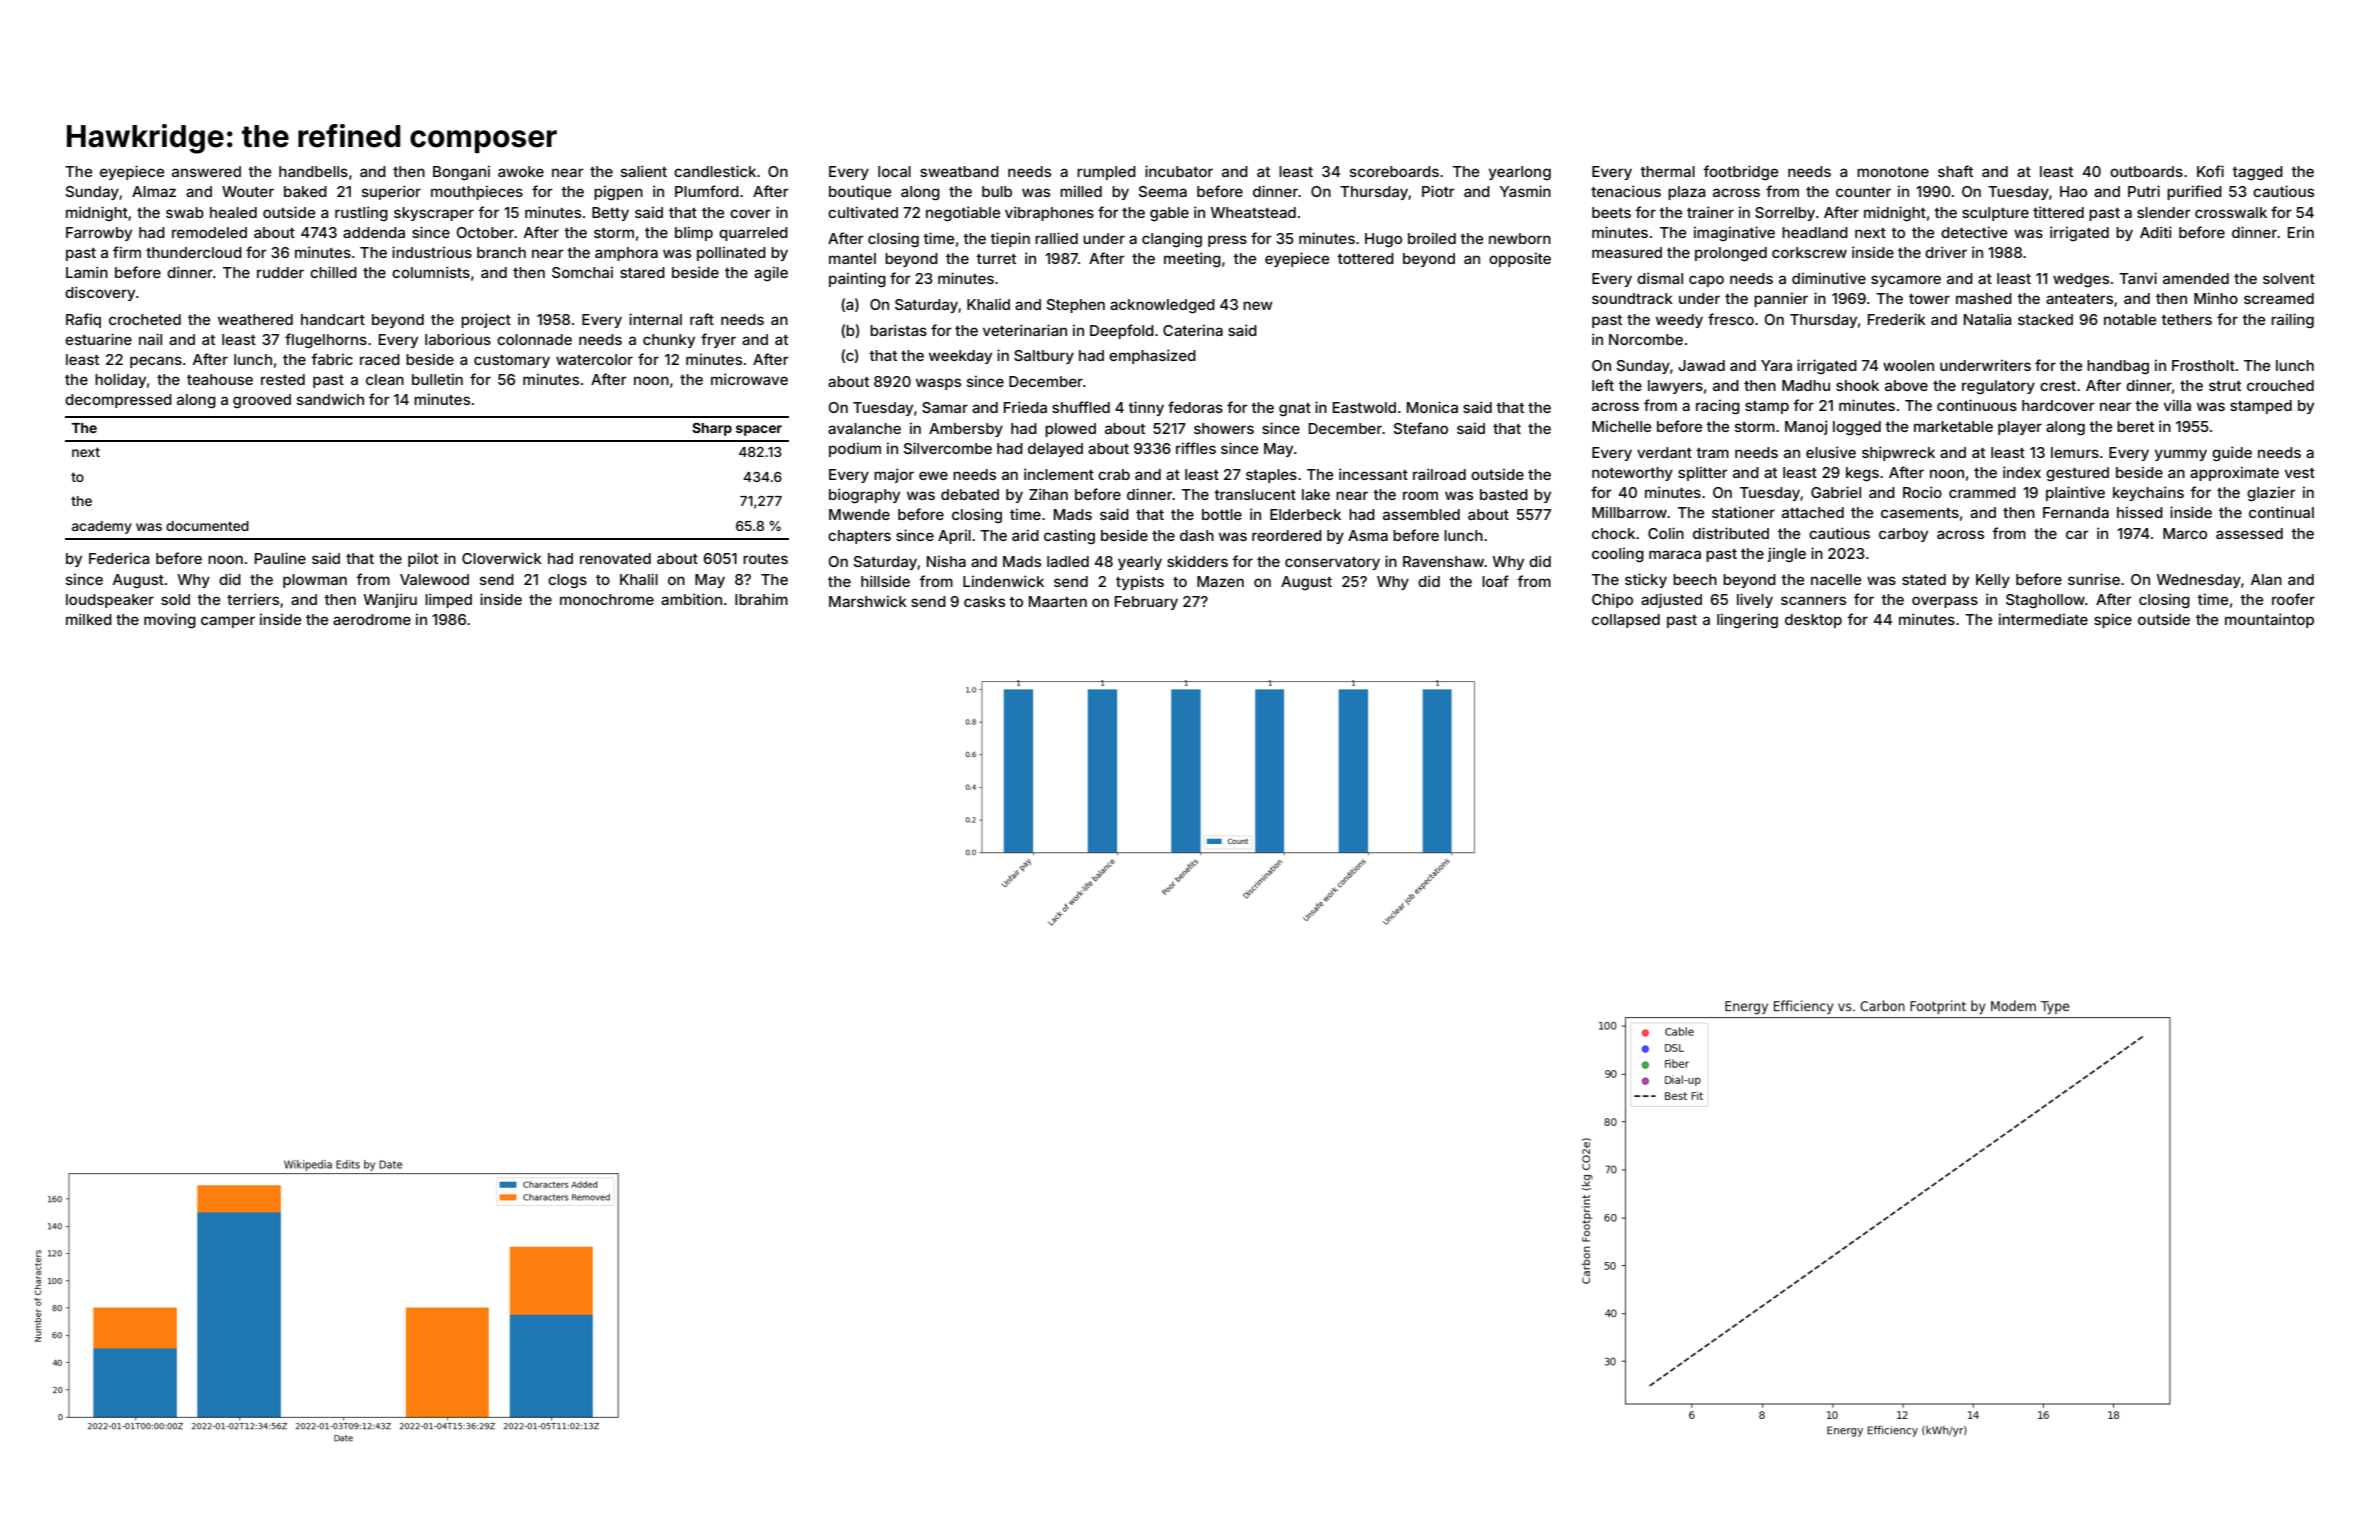 The image size is (2380, 1540). I want to click on Maarten, so click(1058, 601).
